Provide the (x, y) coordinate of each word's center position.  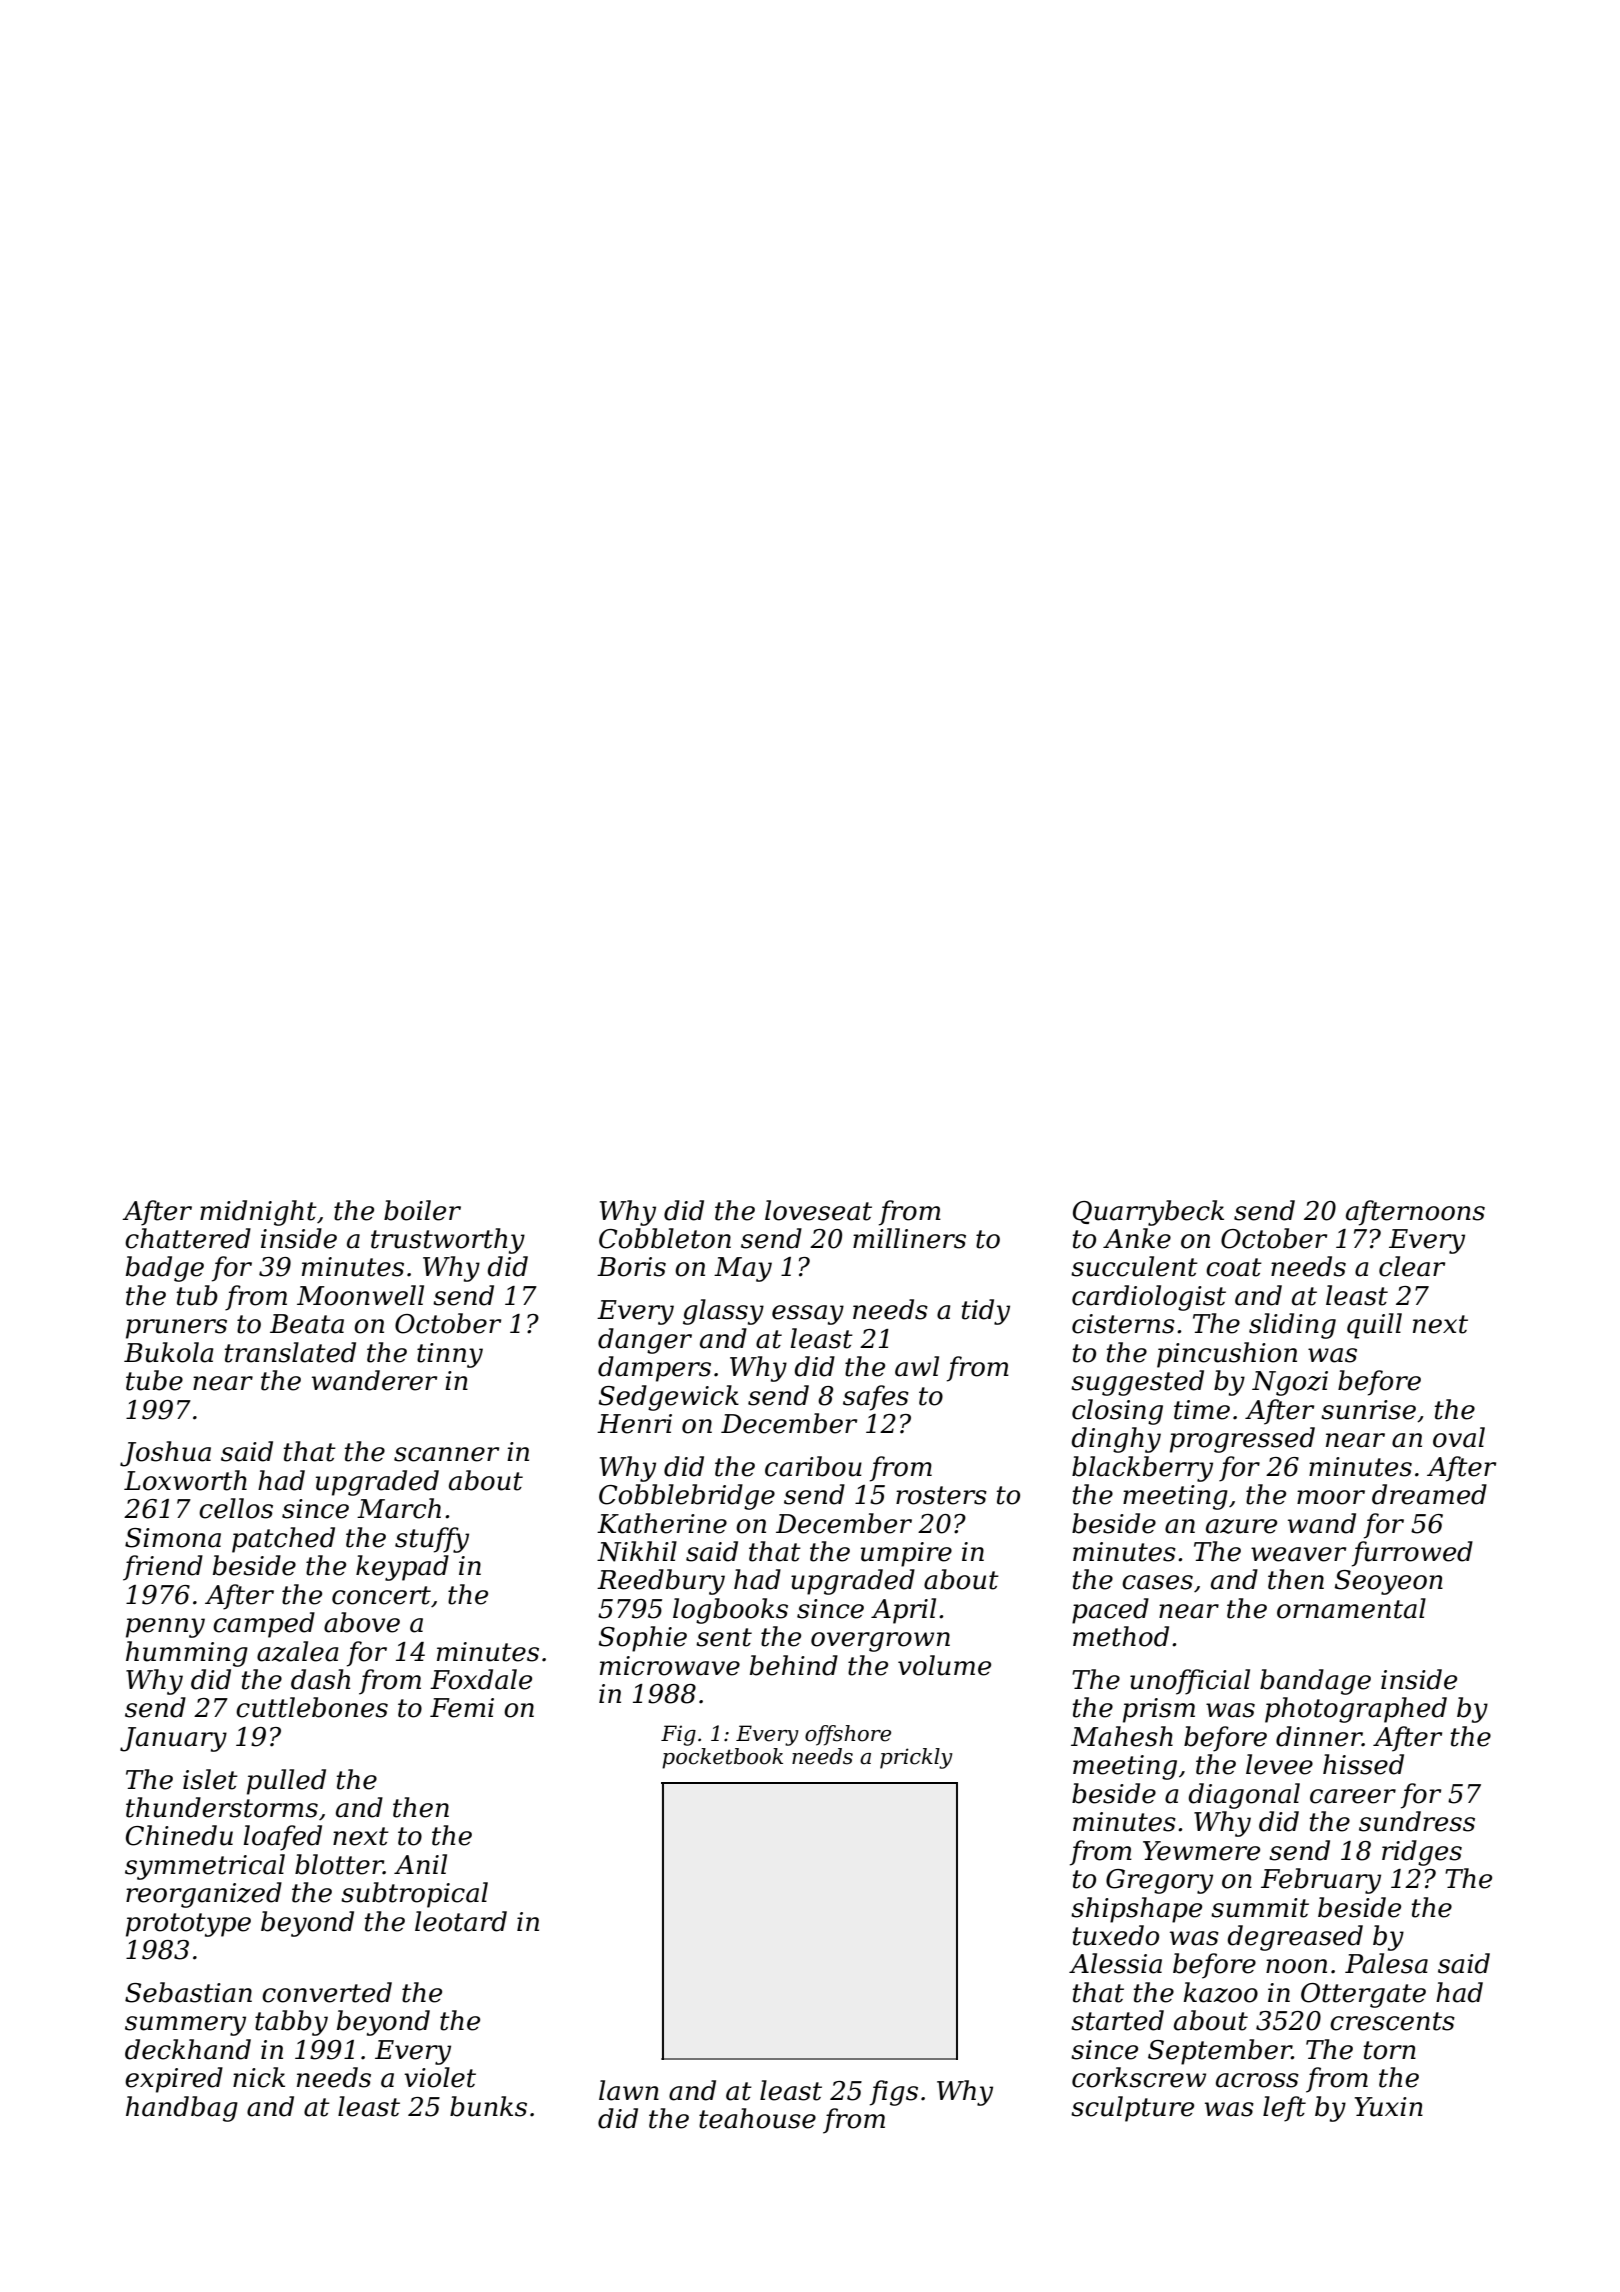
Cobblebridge (687, 1497)
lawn (629, 2090)
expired (174, 2080)
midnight (258, 1213)
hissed (1363, 1764)
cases (1157, 1582)
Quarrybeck (1148, 1213)
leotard (461, 1921)
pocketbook (722, 1758)
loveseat (818, 1210)
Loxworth (185, 1480)
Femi (462, 1708)
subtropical (414, 1895)
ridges (1422, 1853)
